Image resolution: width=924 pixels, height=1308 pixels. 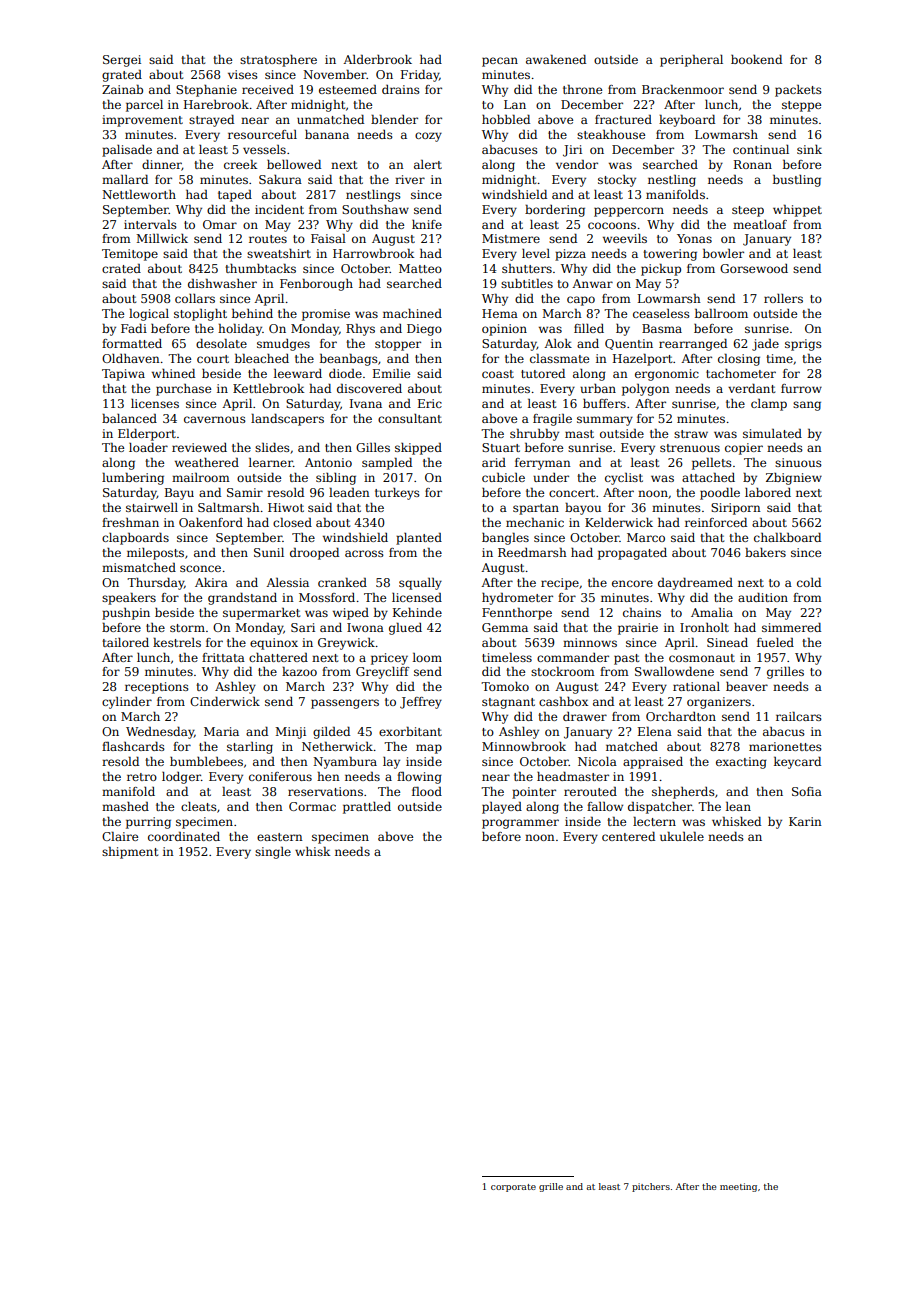 What do you see at coordinates (651, 1187) in the screenshot?
I see `pitchers` at bounding box center [651, 1187].
